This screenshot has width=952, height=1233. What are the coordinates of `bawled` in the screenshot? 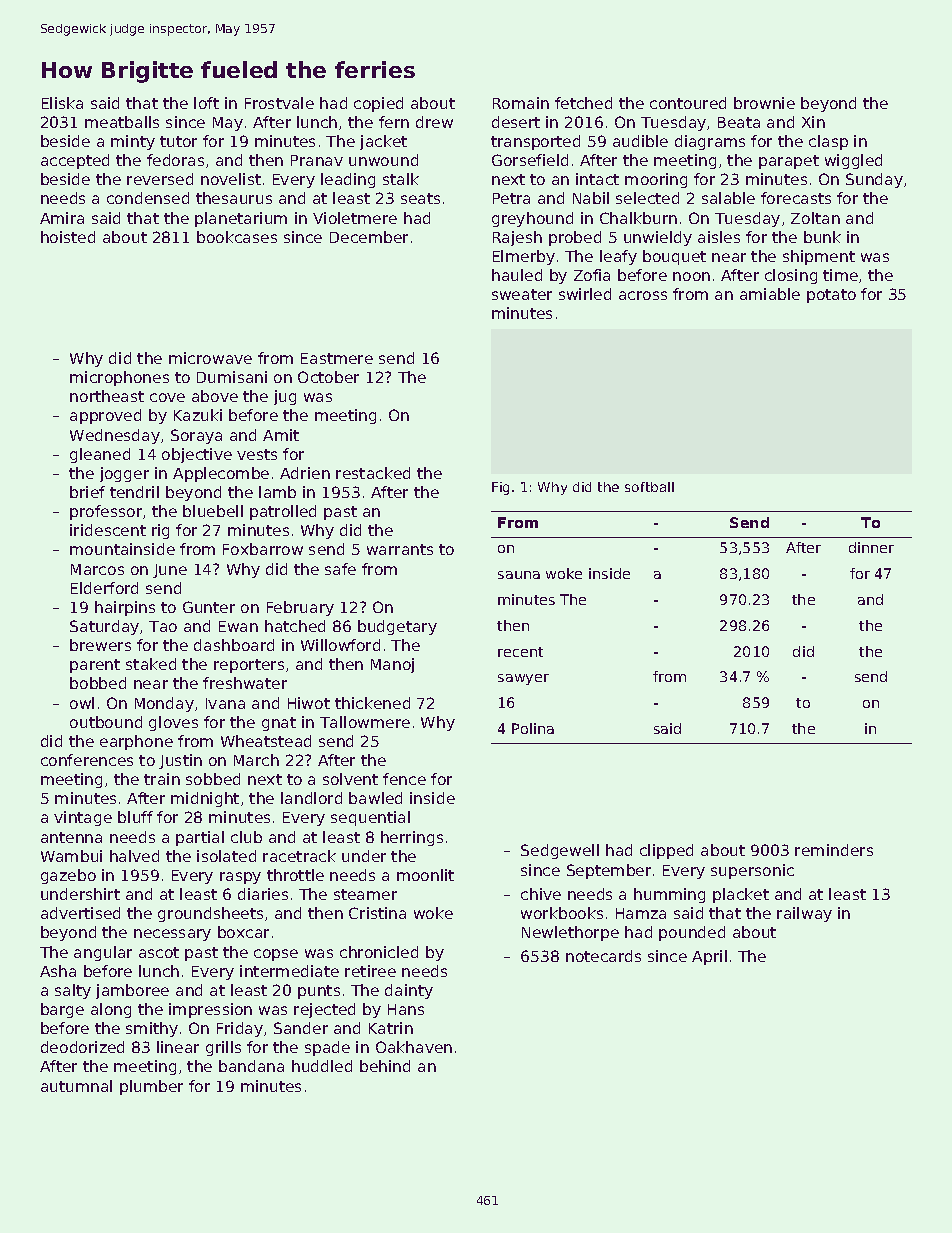 It's located at (375, 798).
